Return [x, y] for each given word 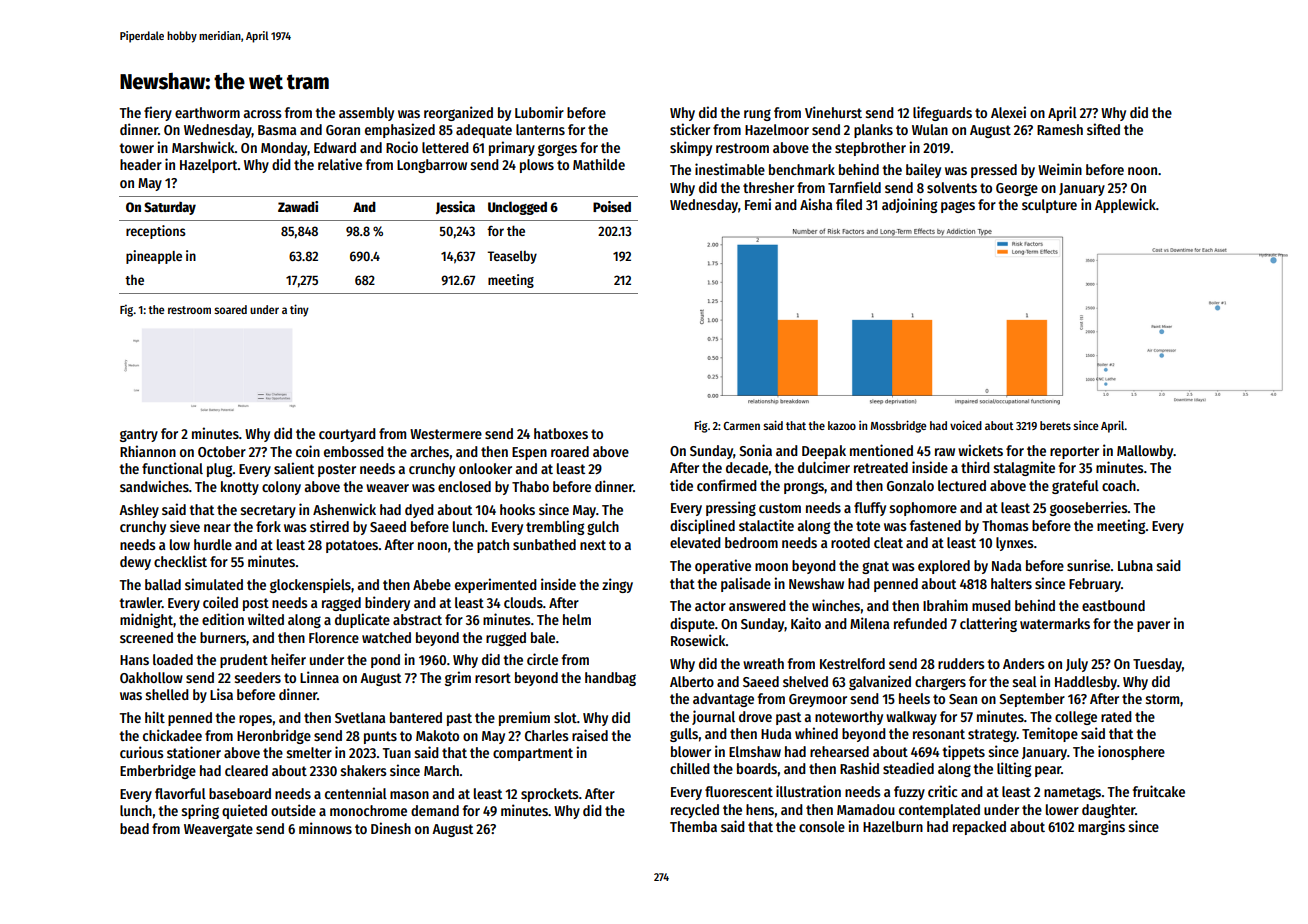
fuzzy [909, 793]
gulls [684, 735]
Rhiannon [148, 451]
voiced [966, 425]
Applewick [1125, 205]
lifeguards [942, 113]
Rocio [402, 147]
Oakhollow [151, 677]
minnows [325, 828]
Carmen [741, 426]
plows [537, 166]
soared [230, 309]
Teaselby [512, 257]
